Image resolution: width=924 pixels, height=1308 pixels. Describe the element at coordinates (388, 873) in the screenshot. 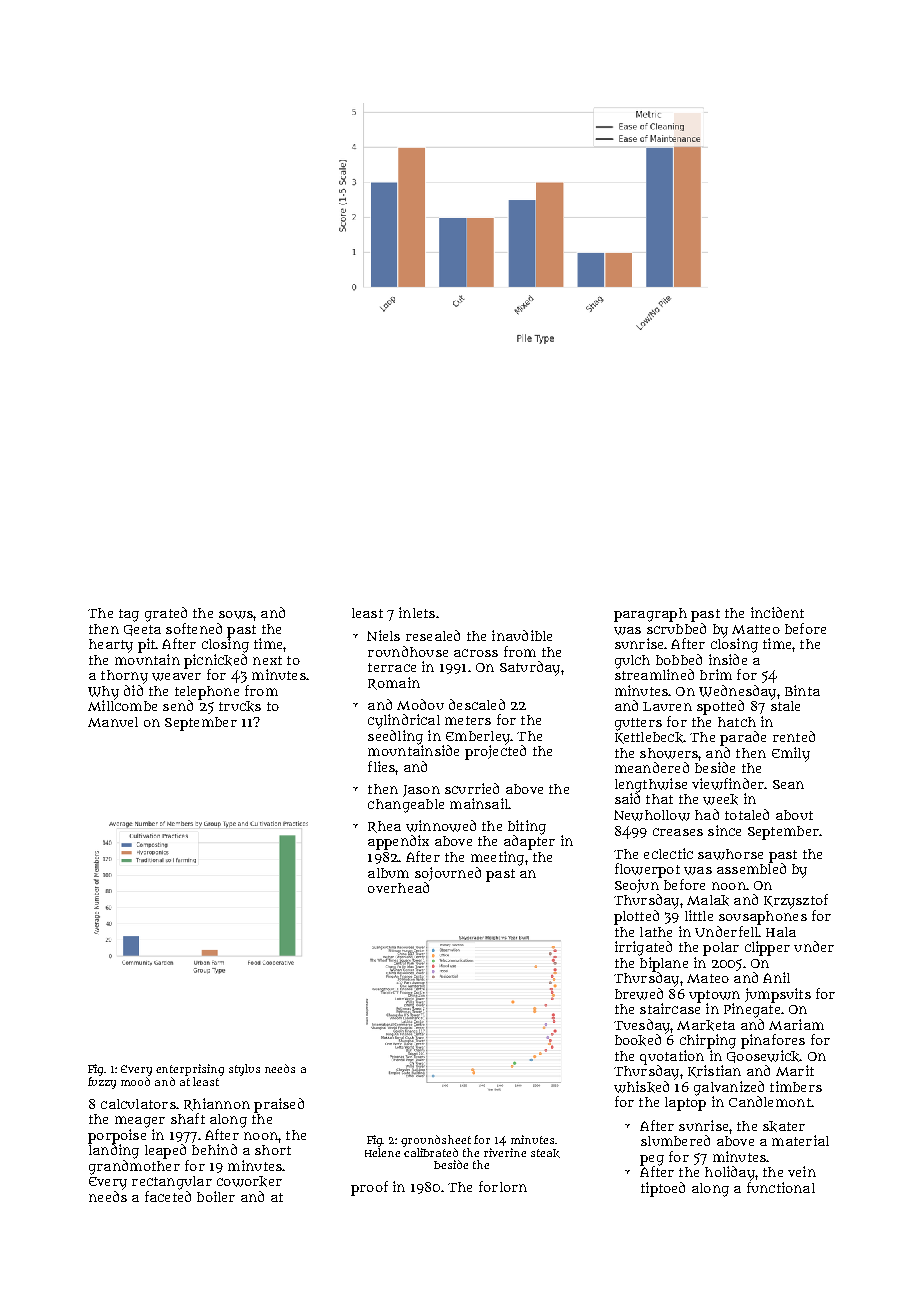

I see `album` at that location.
